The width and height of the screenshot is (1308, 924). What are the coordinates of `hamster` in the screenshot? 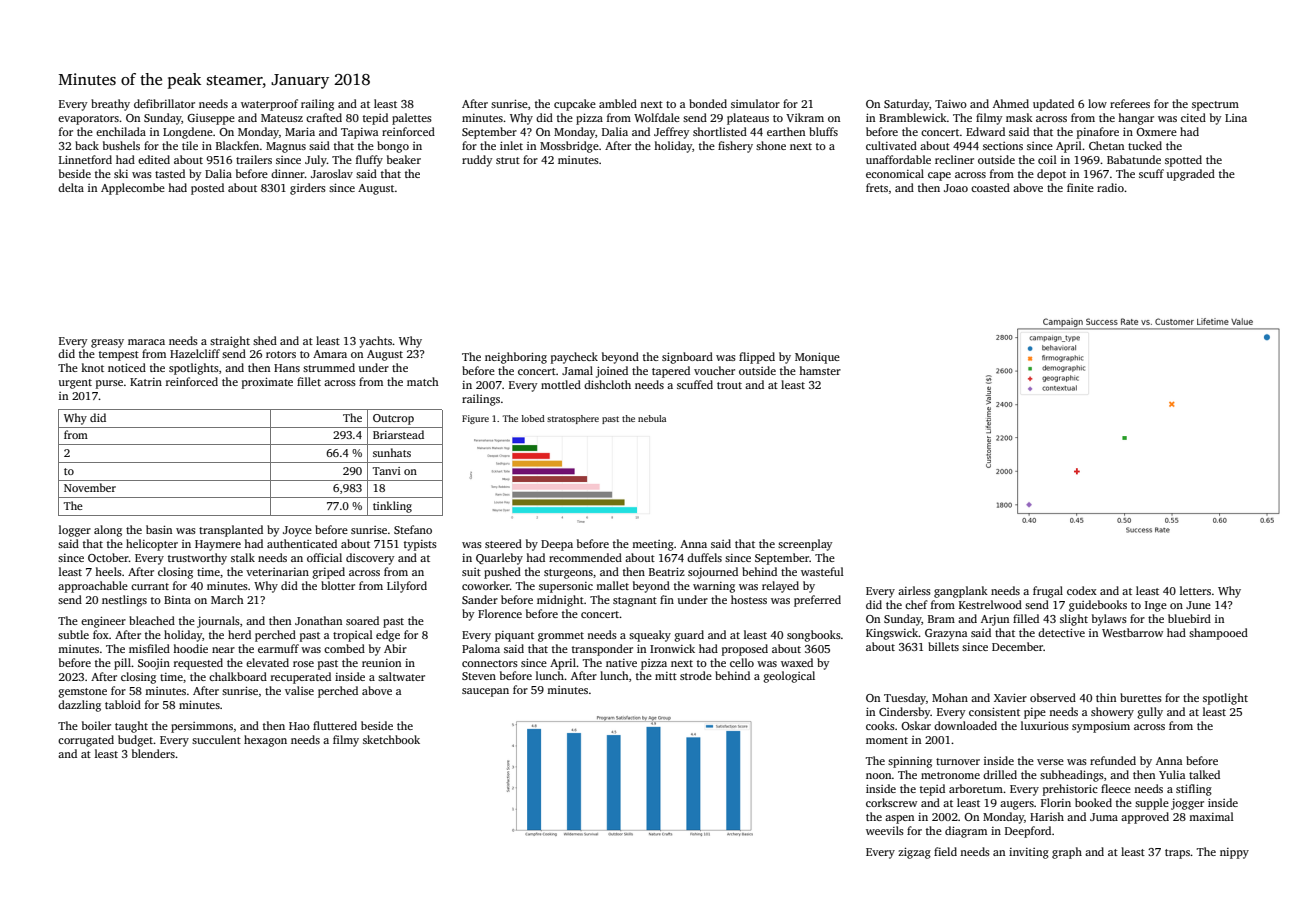 It's located at (820, 370).
